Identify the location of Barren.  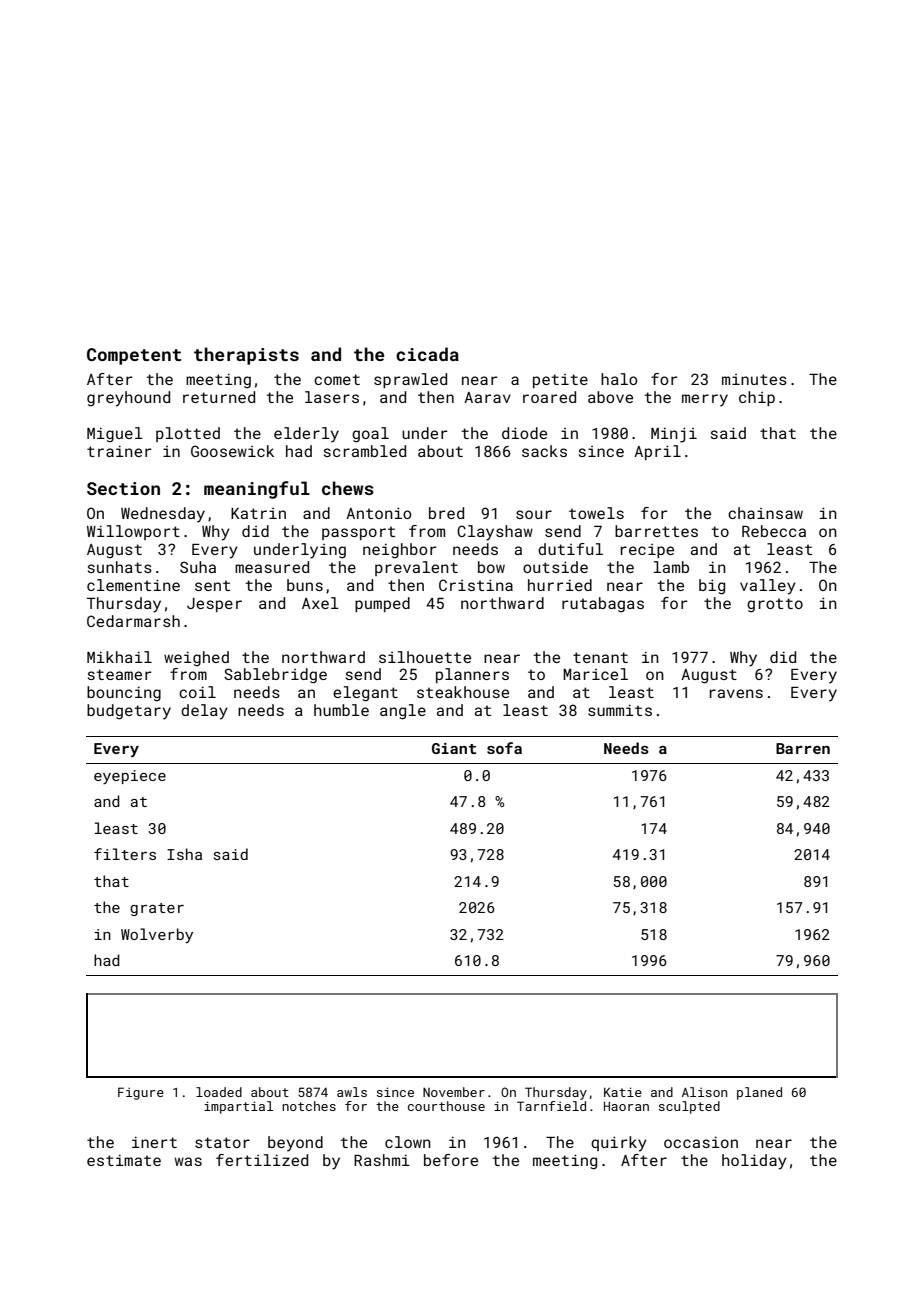
(803, 748).
